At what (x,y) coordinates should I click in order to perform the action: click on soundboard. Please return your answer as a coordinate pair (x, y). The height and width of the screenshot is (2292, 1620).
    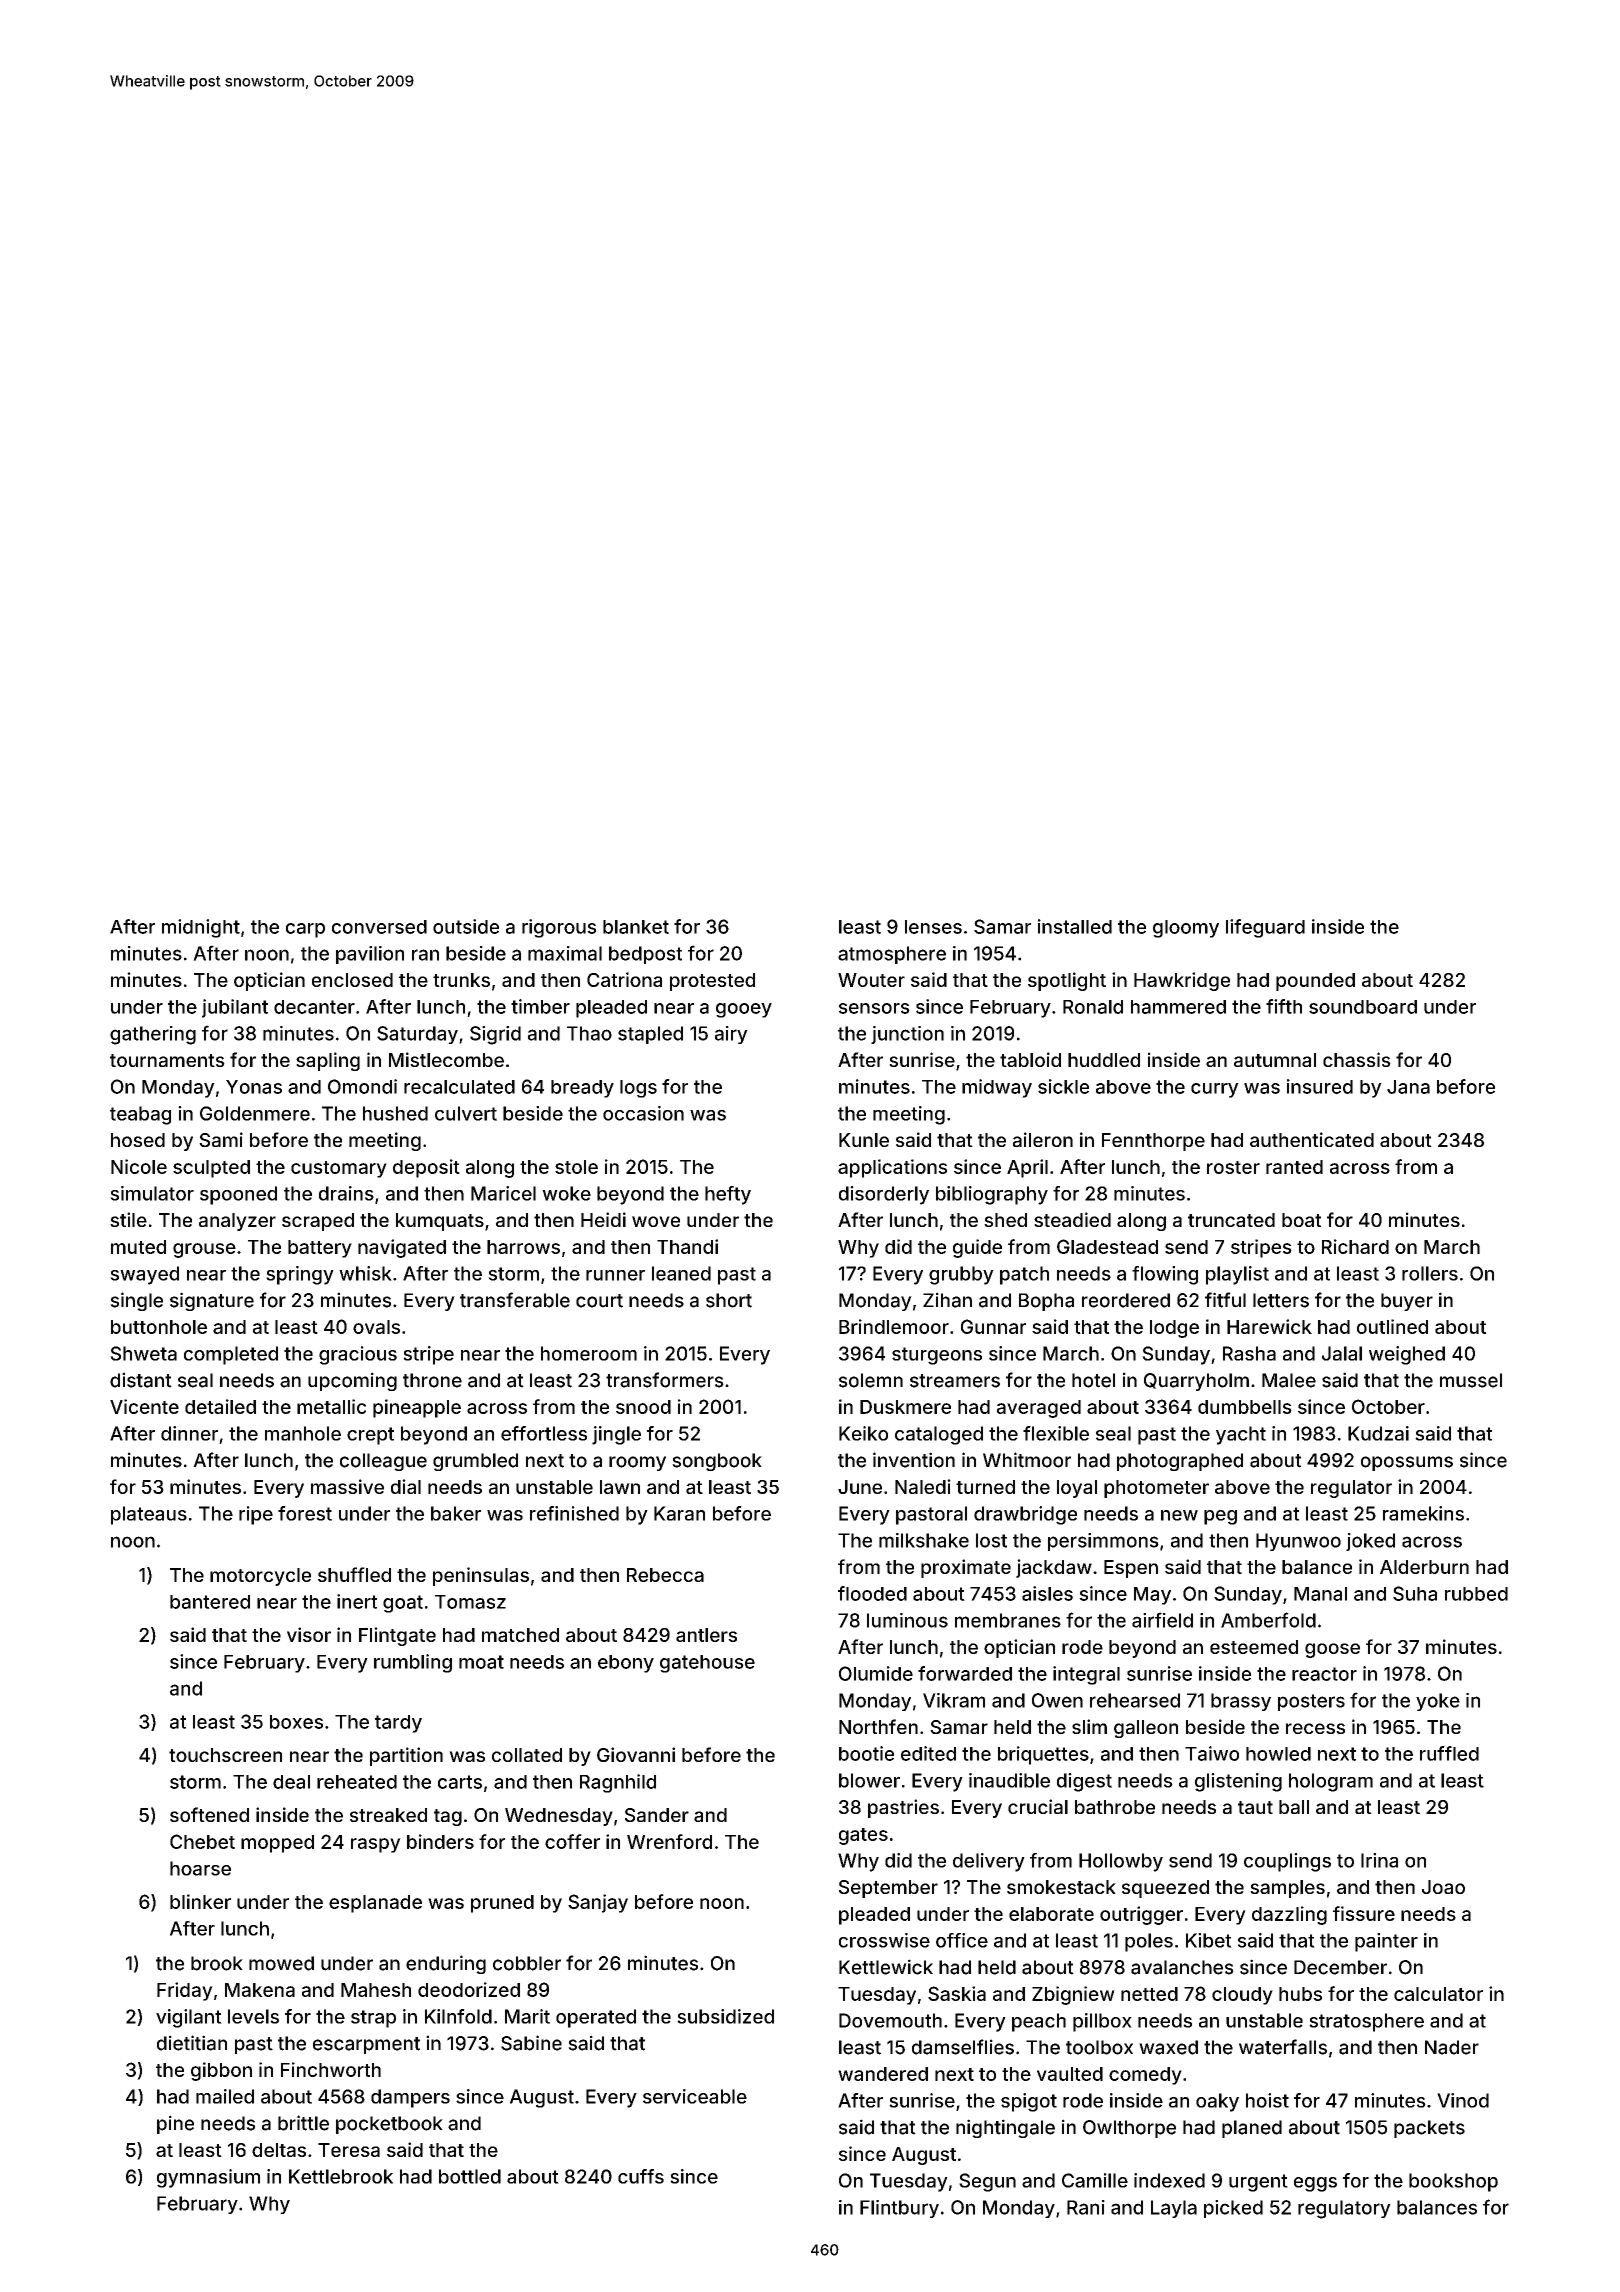
    Looking at the image, I should click on (1363, 1007).
